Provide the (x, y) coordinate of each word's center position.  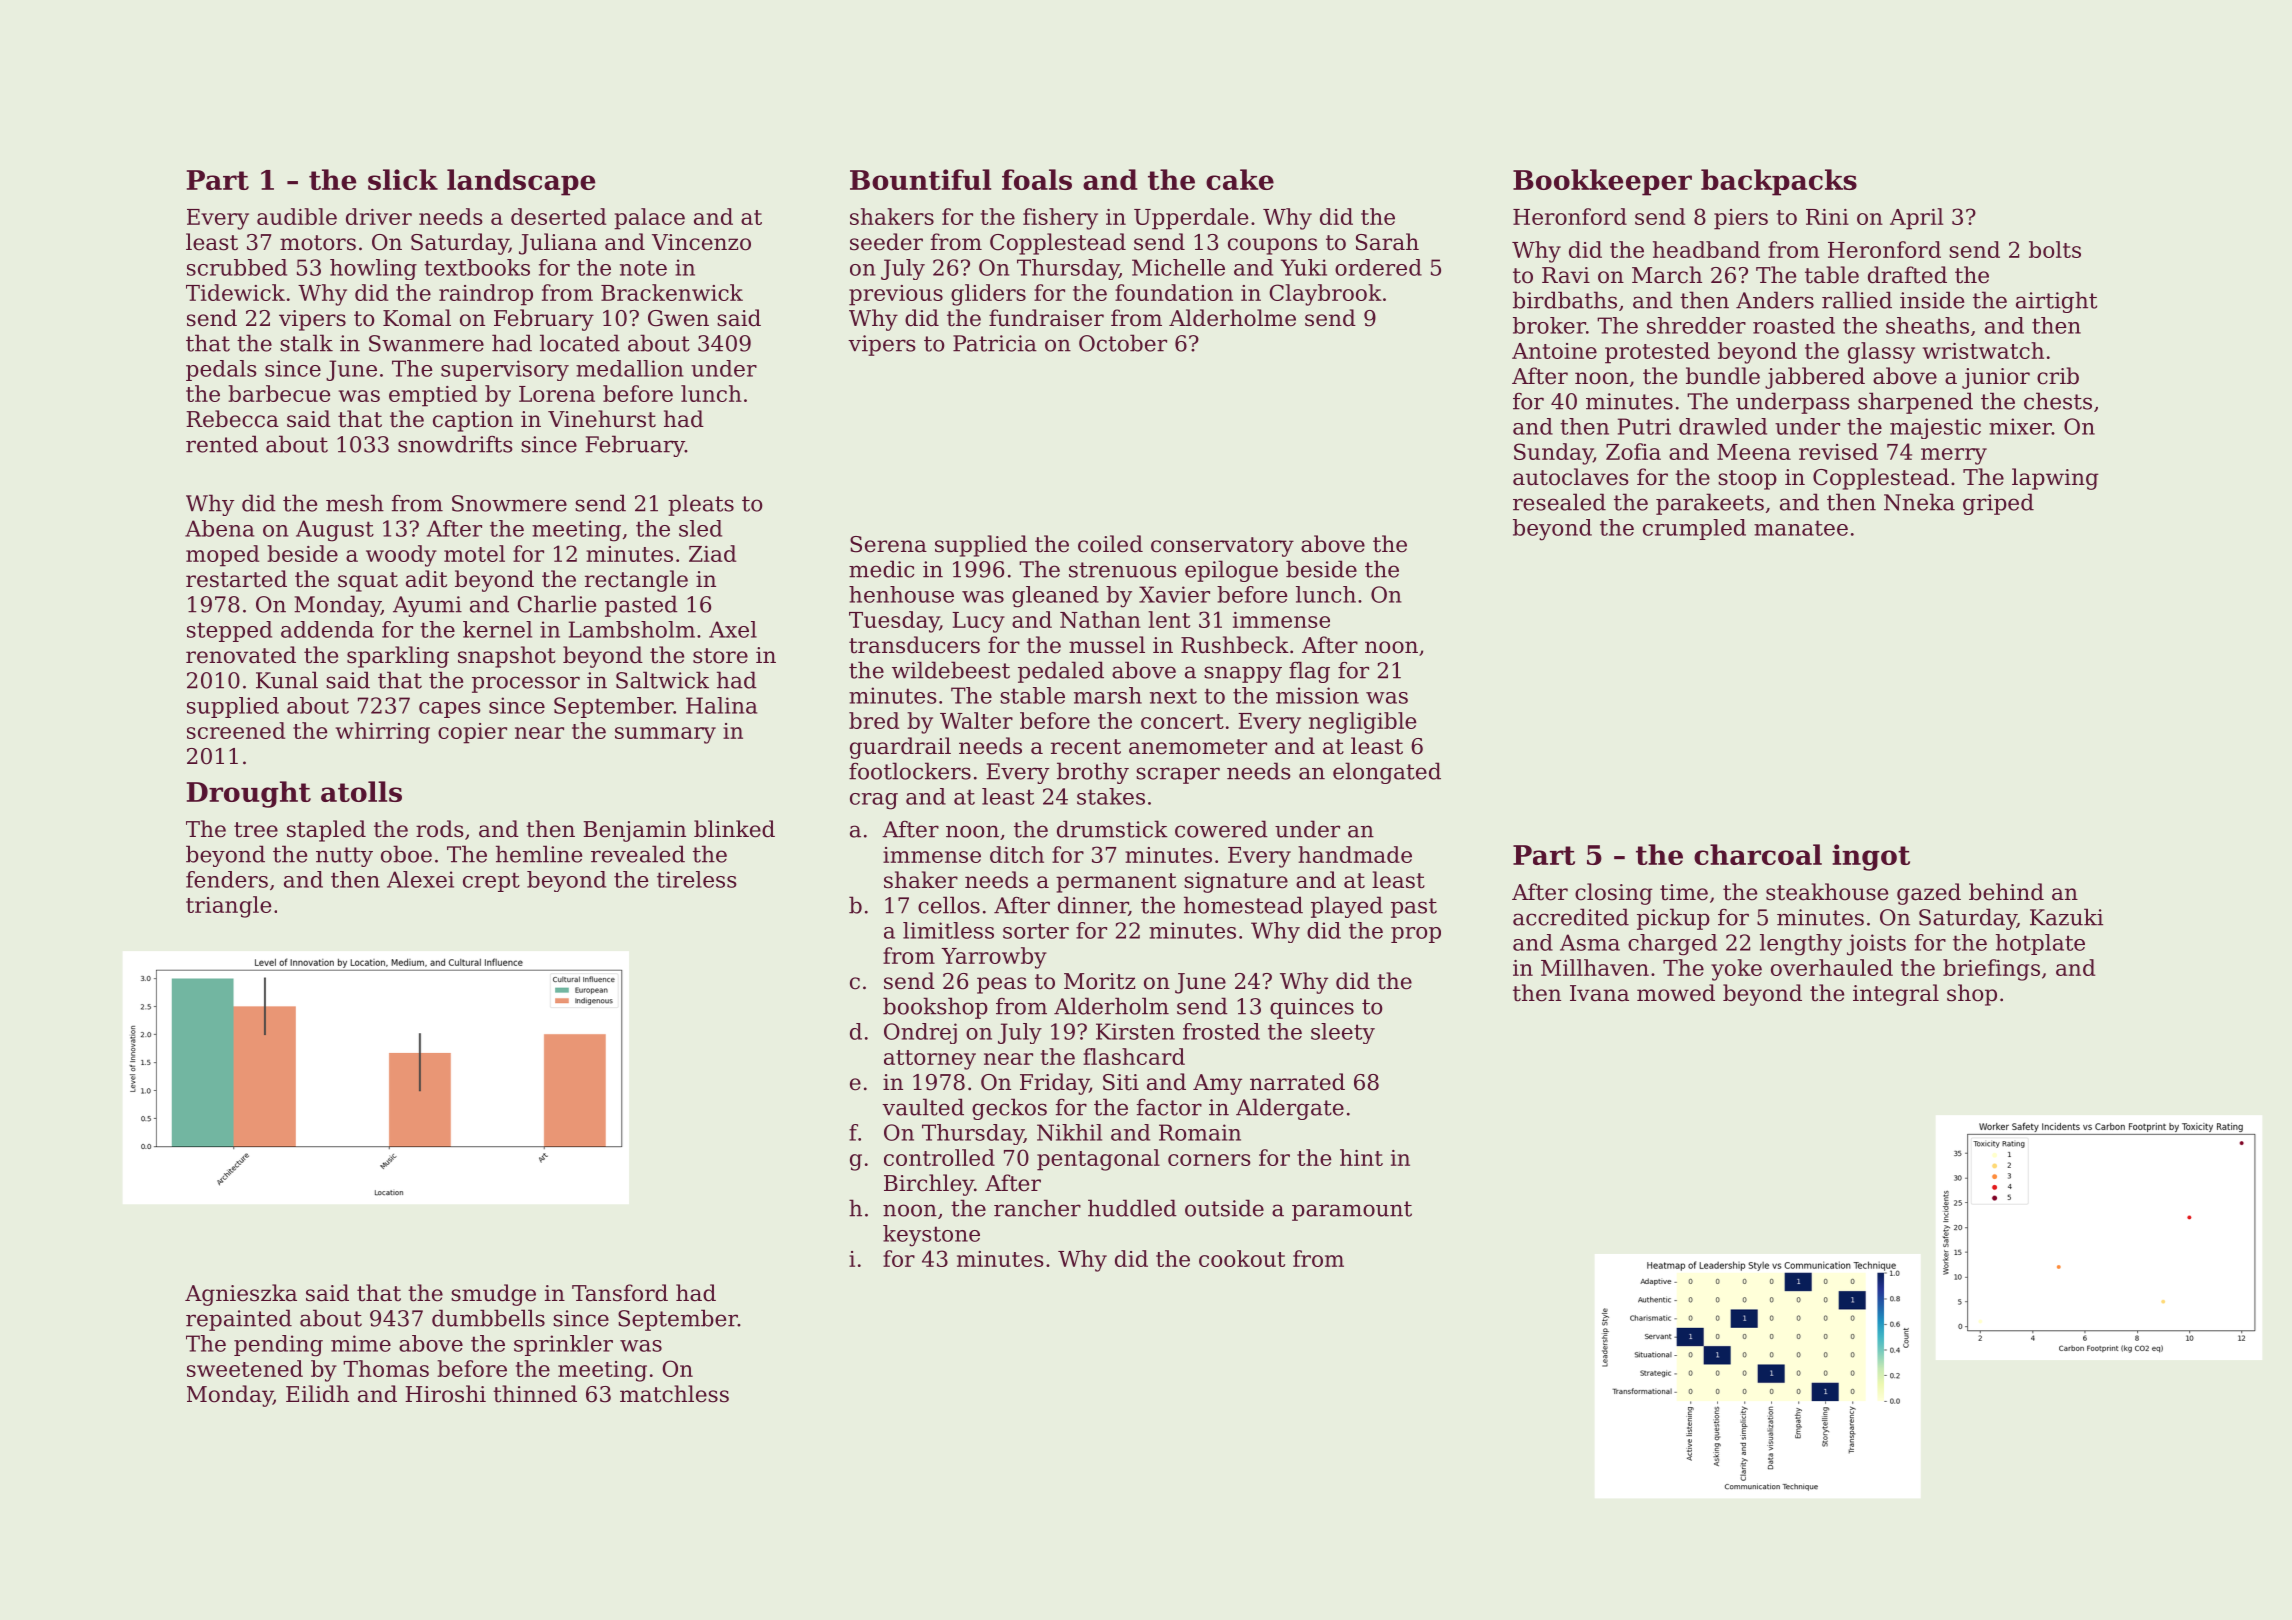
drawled (1723, 426)
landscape (521, 182)
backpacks (1779, 182)
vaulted (923, 1107)
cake (1240, 179)
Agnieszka (241, 1295)
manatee (1801, 528)
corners (1209, 1160)
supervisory (505, 370)
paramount (1352, 1211)
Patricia (995, 343)
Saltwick (662, 680)
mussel (1107, 645)
